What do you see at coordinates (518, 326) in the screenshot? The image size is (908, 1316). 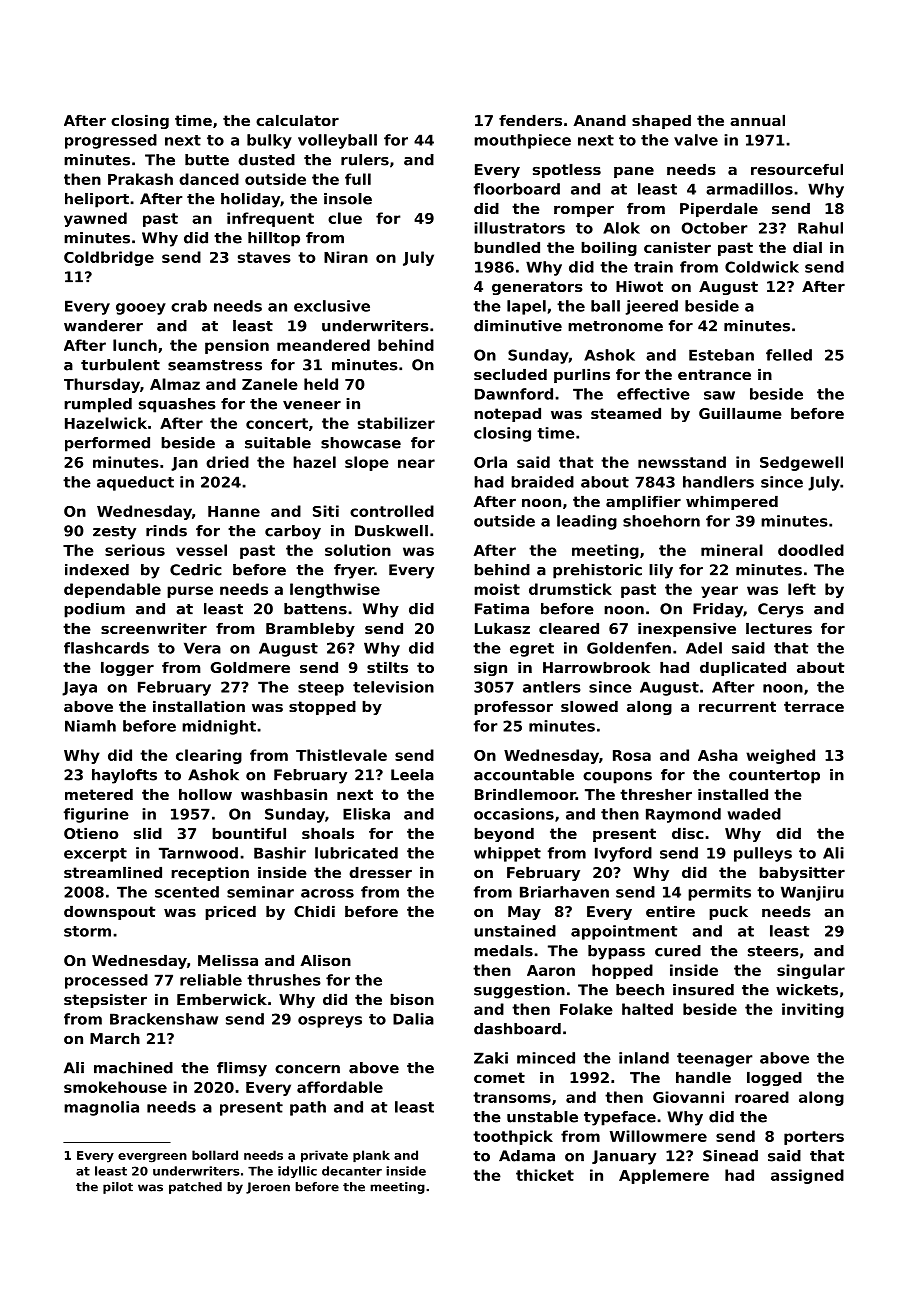 I see `diminutive` at bounding box center [518, 326].
